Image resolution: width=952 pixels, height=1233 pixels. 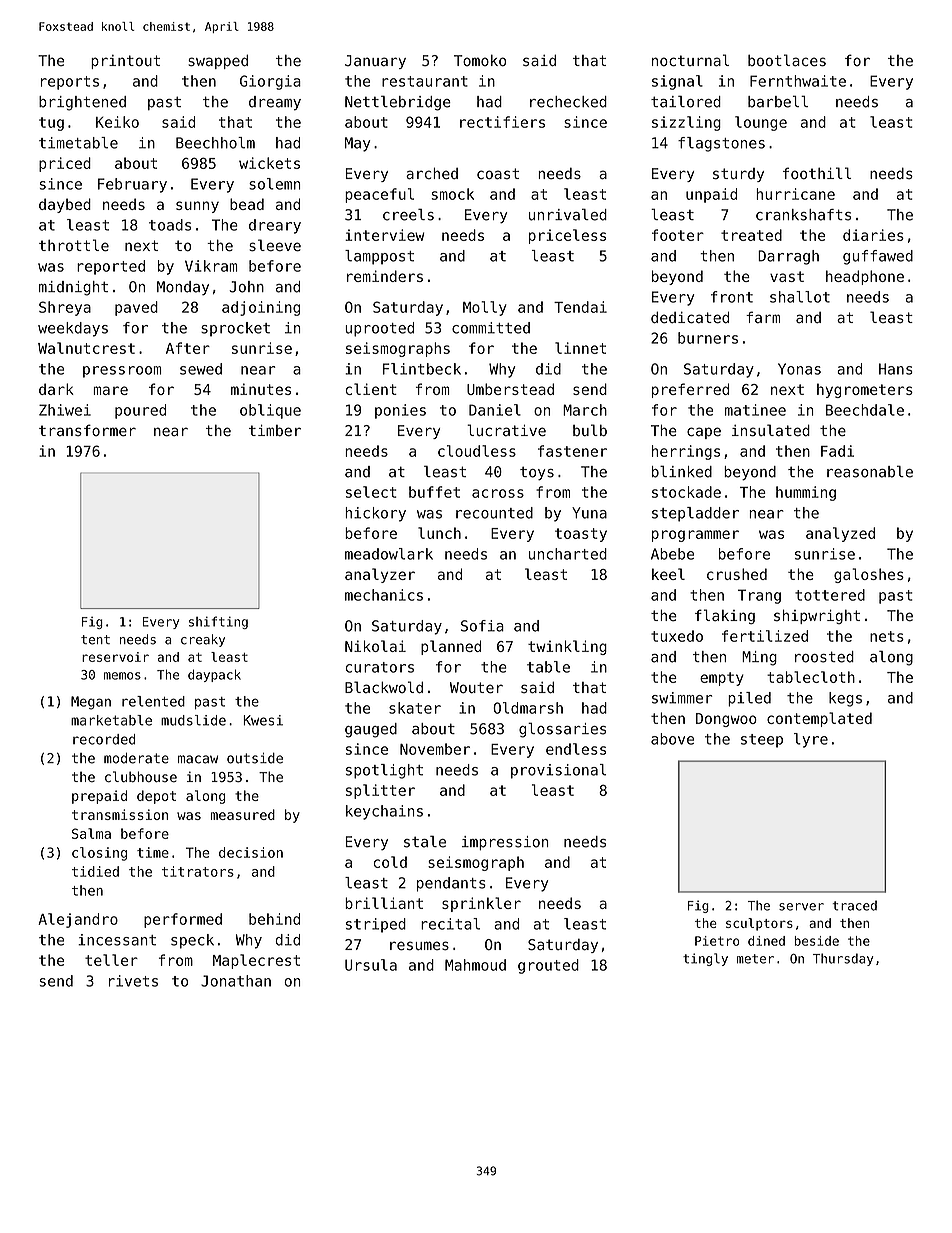 What do you see at coordinates (379, 195) in the screenshot?
I see `peaceful` at bounding box center [379, 195].
